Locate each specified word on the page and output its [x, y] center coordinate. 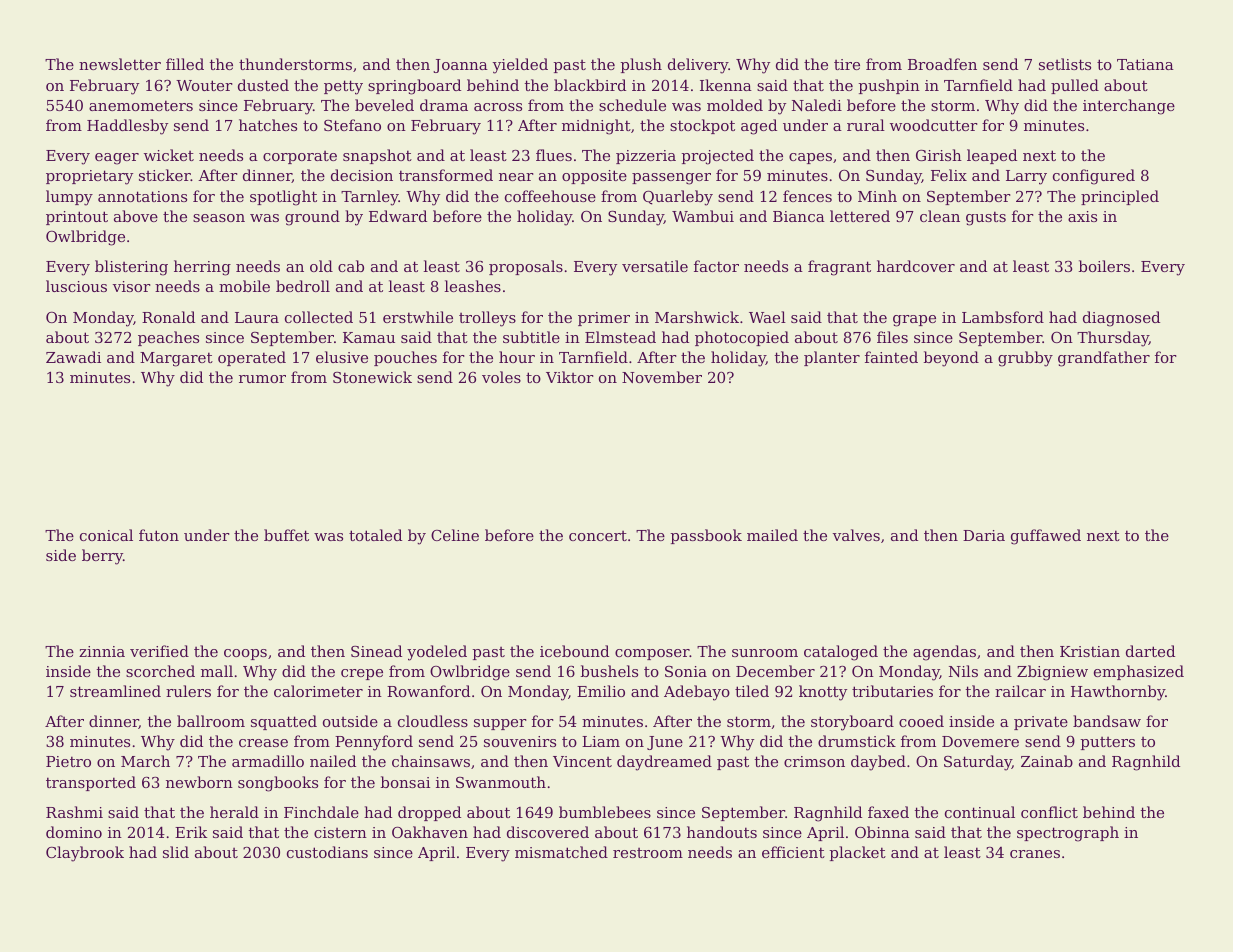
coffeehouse [550, 196]
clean [940, 216]
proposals [526, 267]
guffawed [1046, 537]
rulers [188, 691]
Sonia [686, 671]
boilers [1104, 266]
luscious [76, 286]
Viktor [570, 377]
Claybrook [85, 854]
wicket [169, 155]
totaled [375, 535]
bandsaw [1107, 721]
